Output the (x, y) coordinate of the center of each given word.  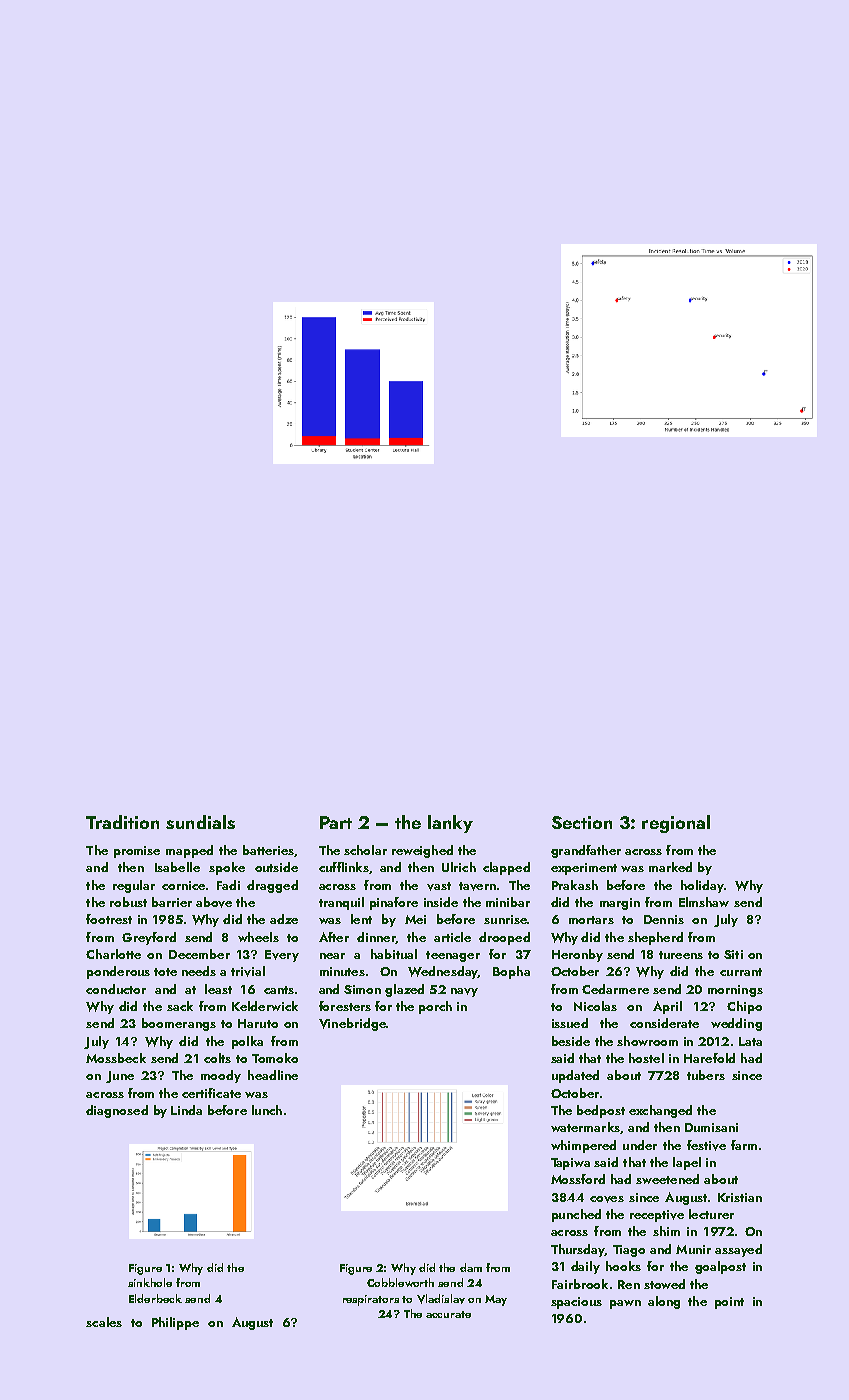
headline (273, 1075)
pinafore (394, 903)
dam (471, 1267)
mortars (591, 920)
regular (134, 886)
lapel (687, 1163)
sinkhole (150, 1282)
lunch (267, 1110)
